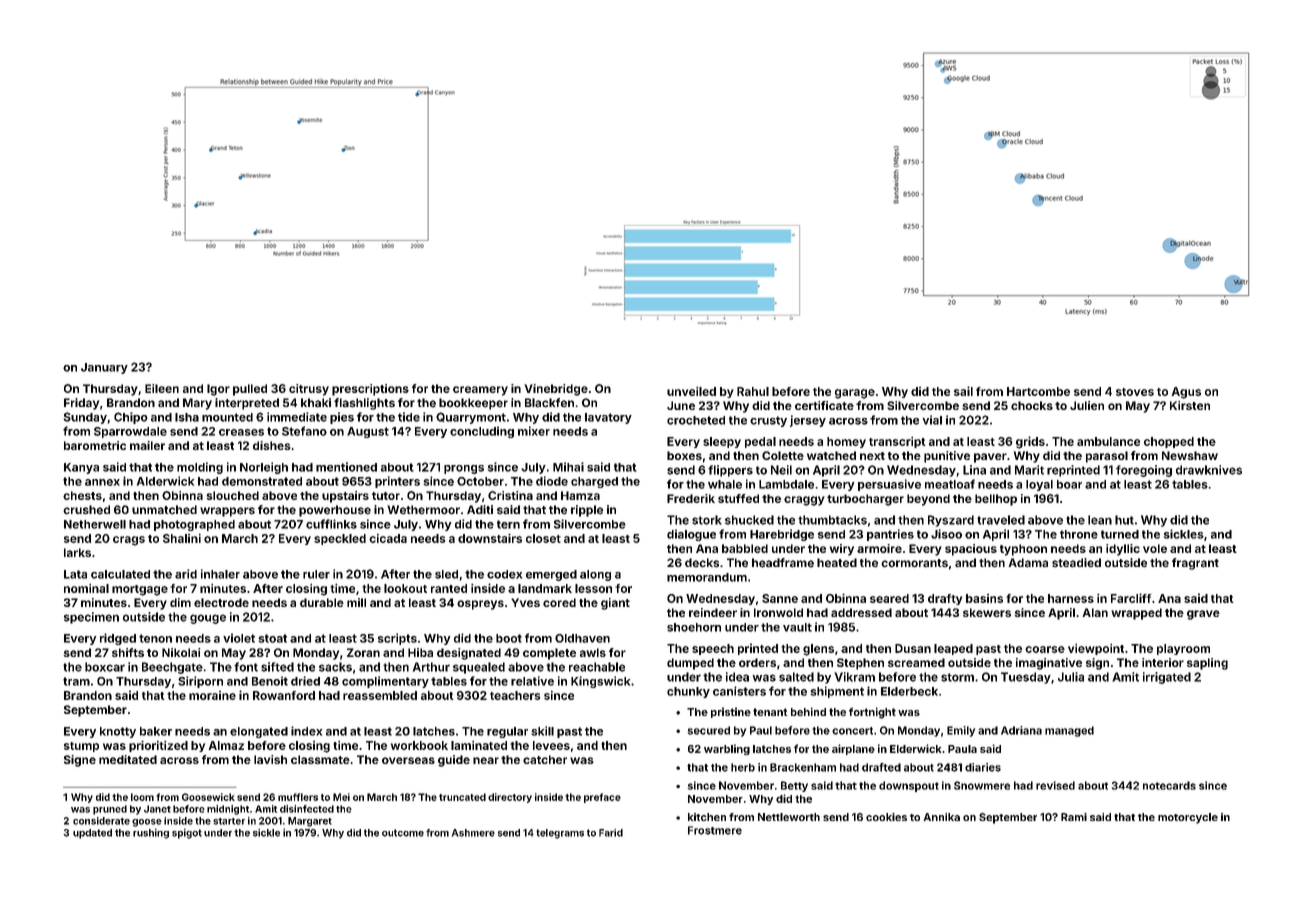 The width and height of the screenshot is (1308, 924). Describe the element at coordinates (316, 574) in the screenshot. I see `ruler` at that location.
